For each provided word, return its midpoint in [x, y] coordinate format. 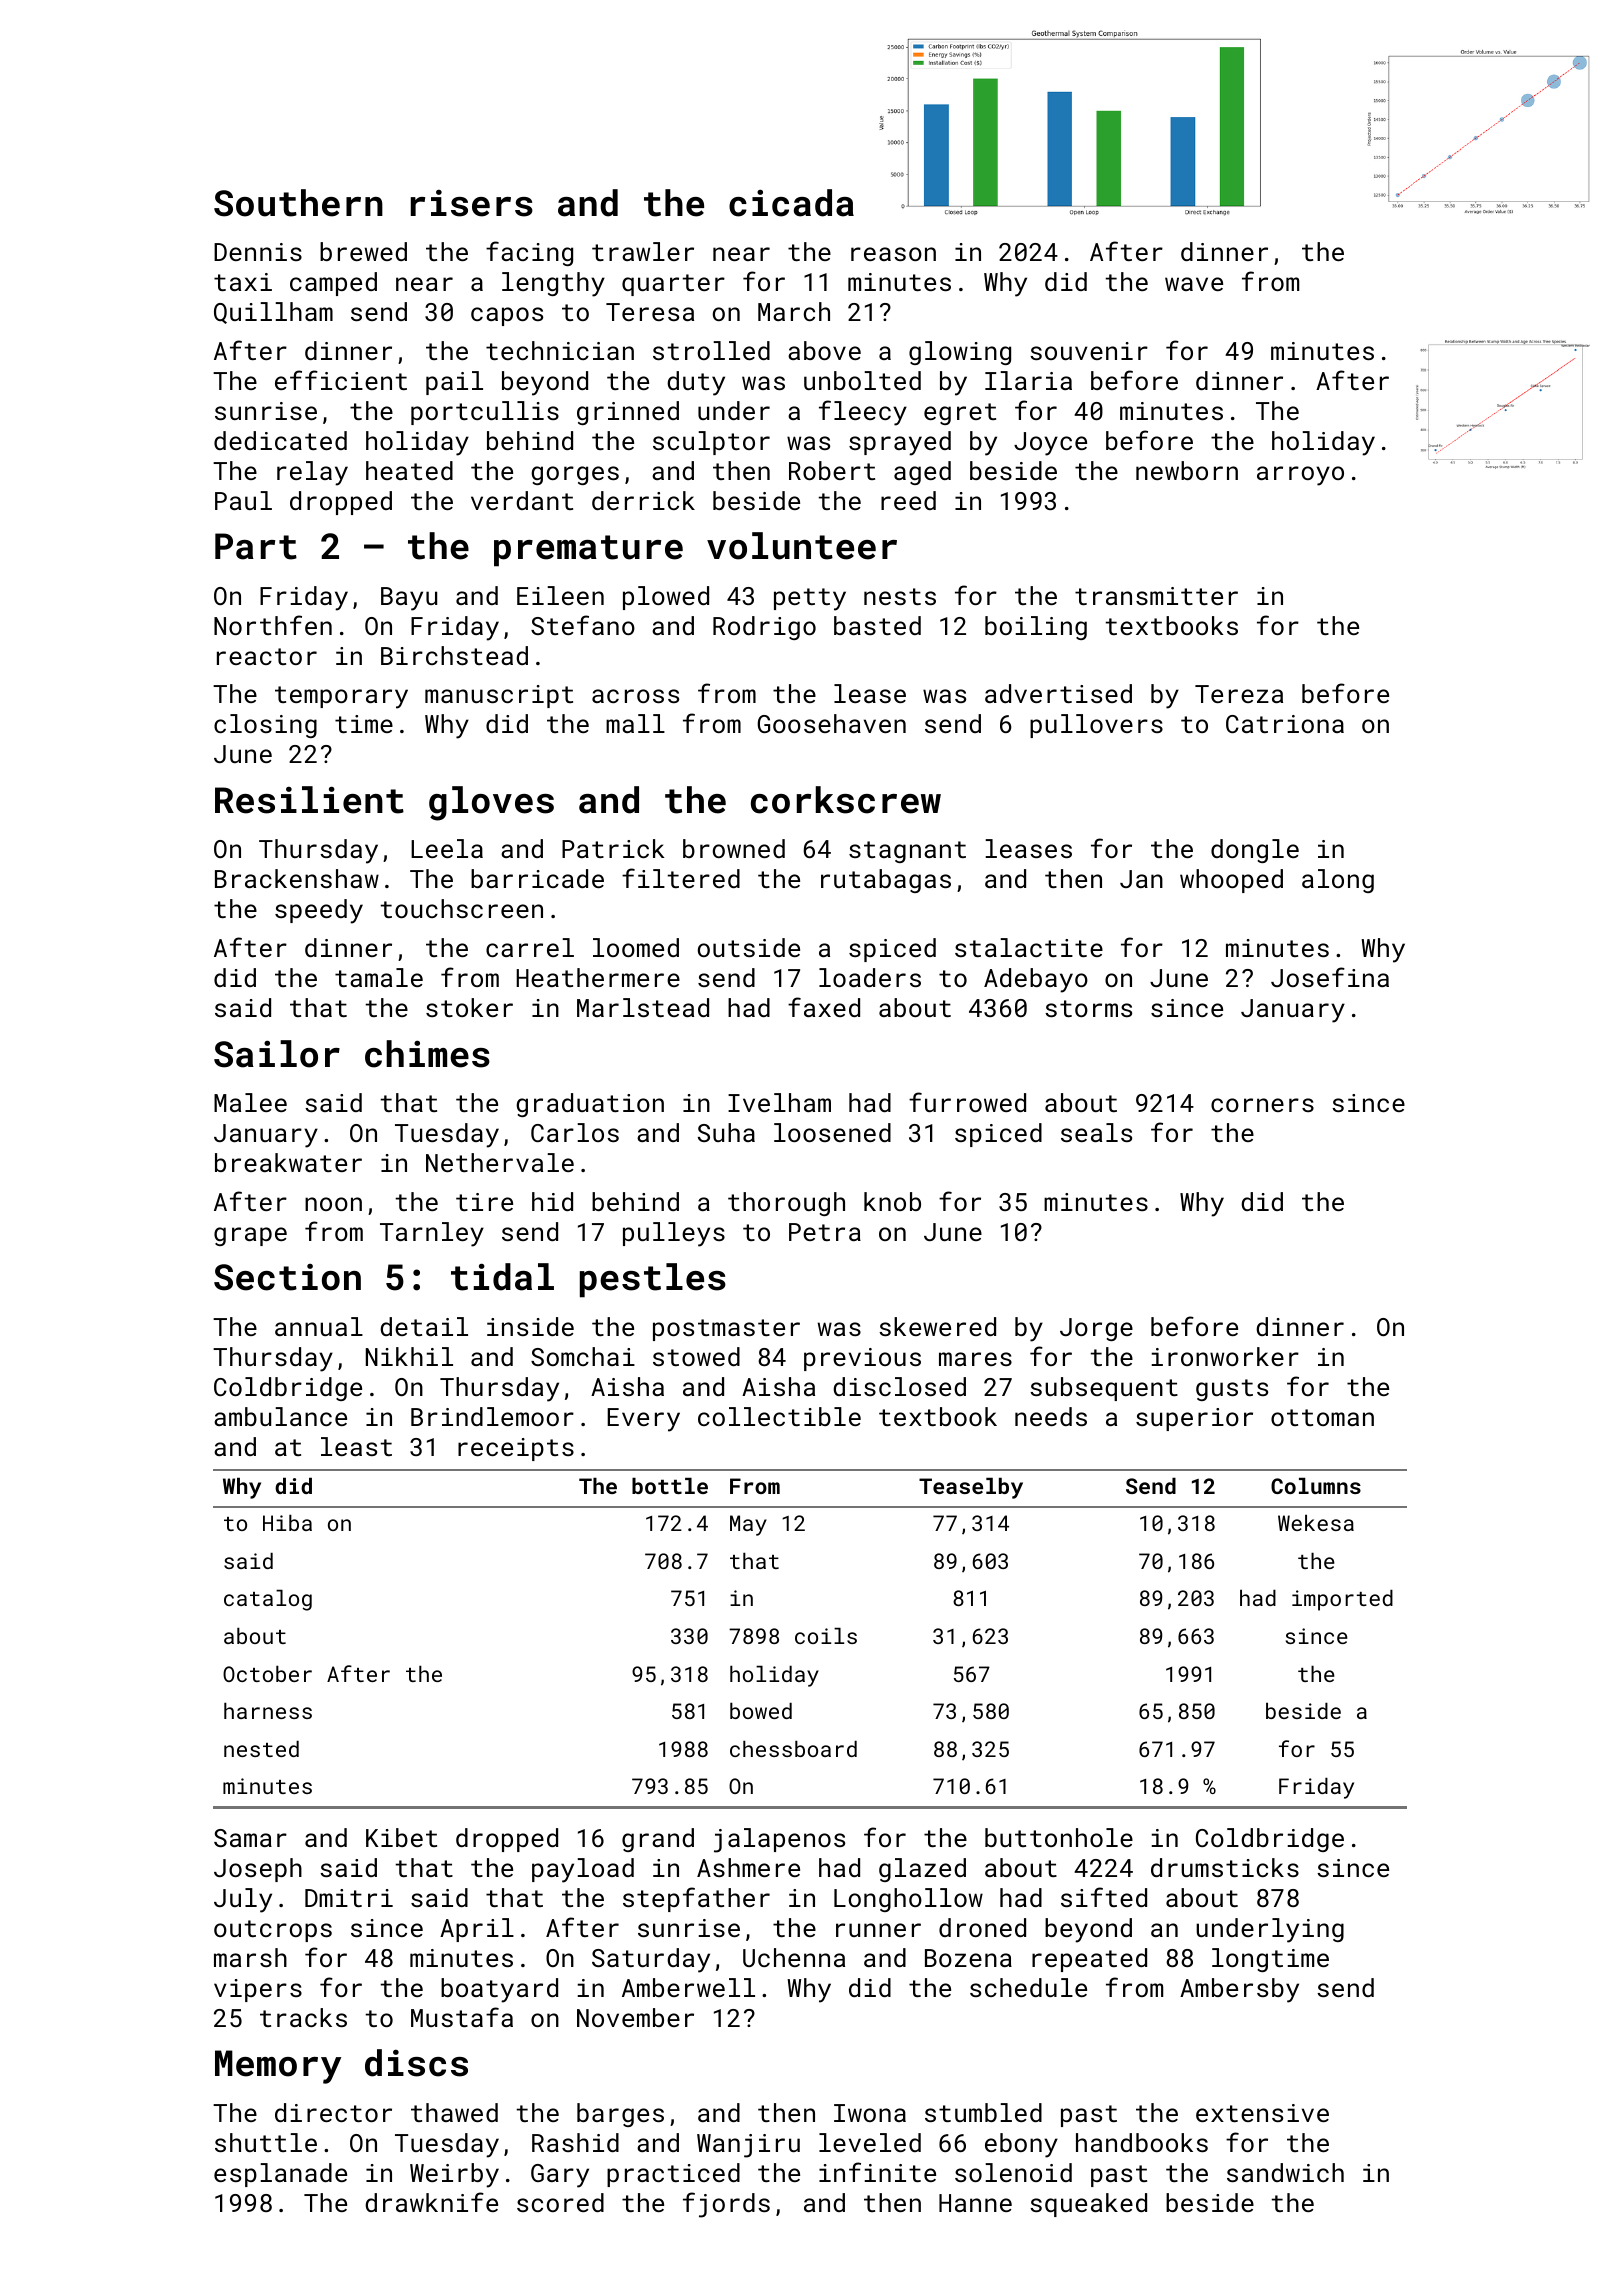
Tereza [1239, 694]
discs [416, 2063]
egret [960, 414]
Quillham [273, 313]
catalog [268, 1600]
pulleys [674, 1234]
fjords [726, 2205]
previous [862, 1359]
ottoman [1322, 1417]
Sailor [277, 1054]
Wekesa [1316, 1523]
